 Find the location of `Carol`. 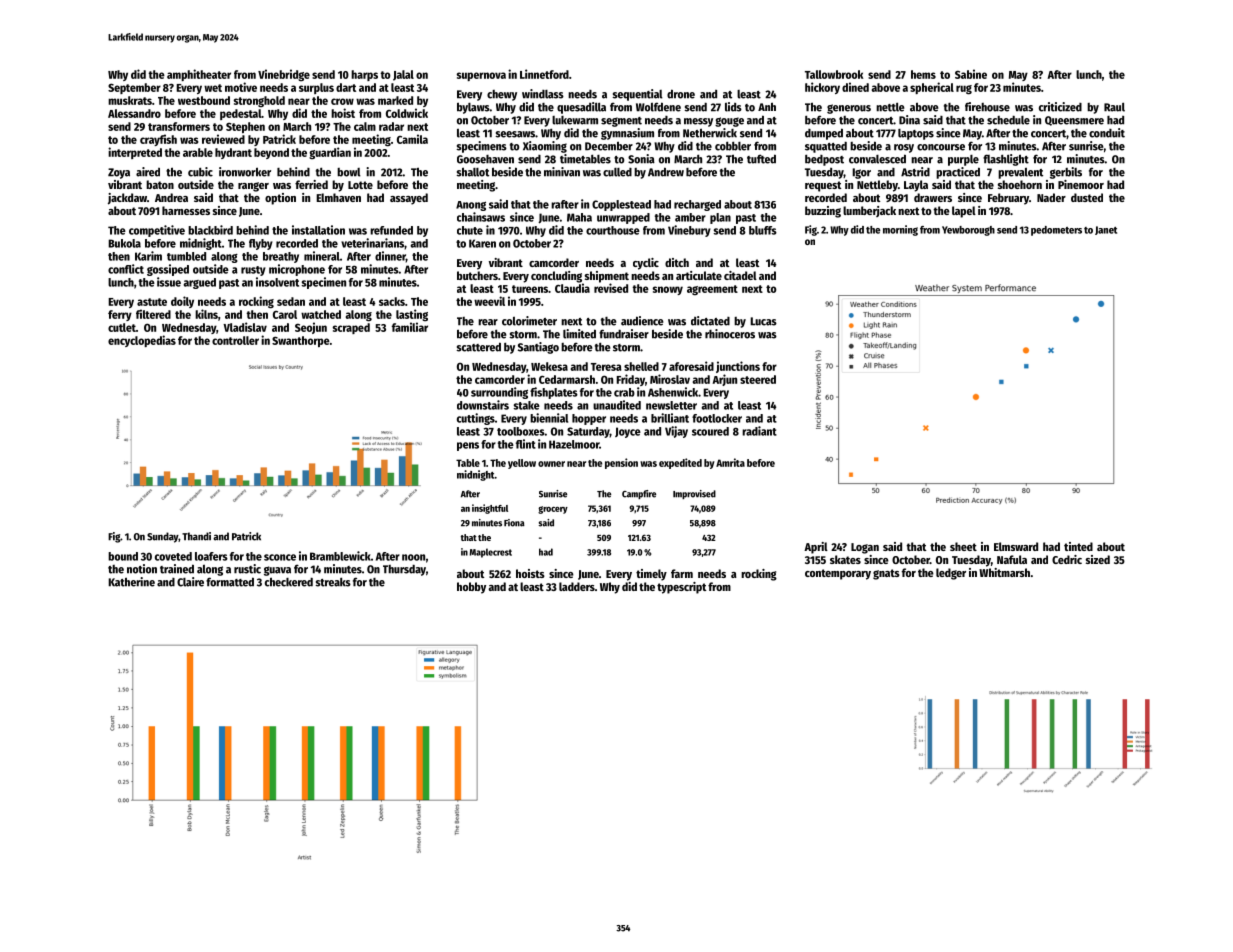

Carol is located at coordinates (285, 314).
